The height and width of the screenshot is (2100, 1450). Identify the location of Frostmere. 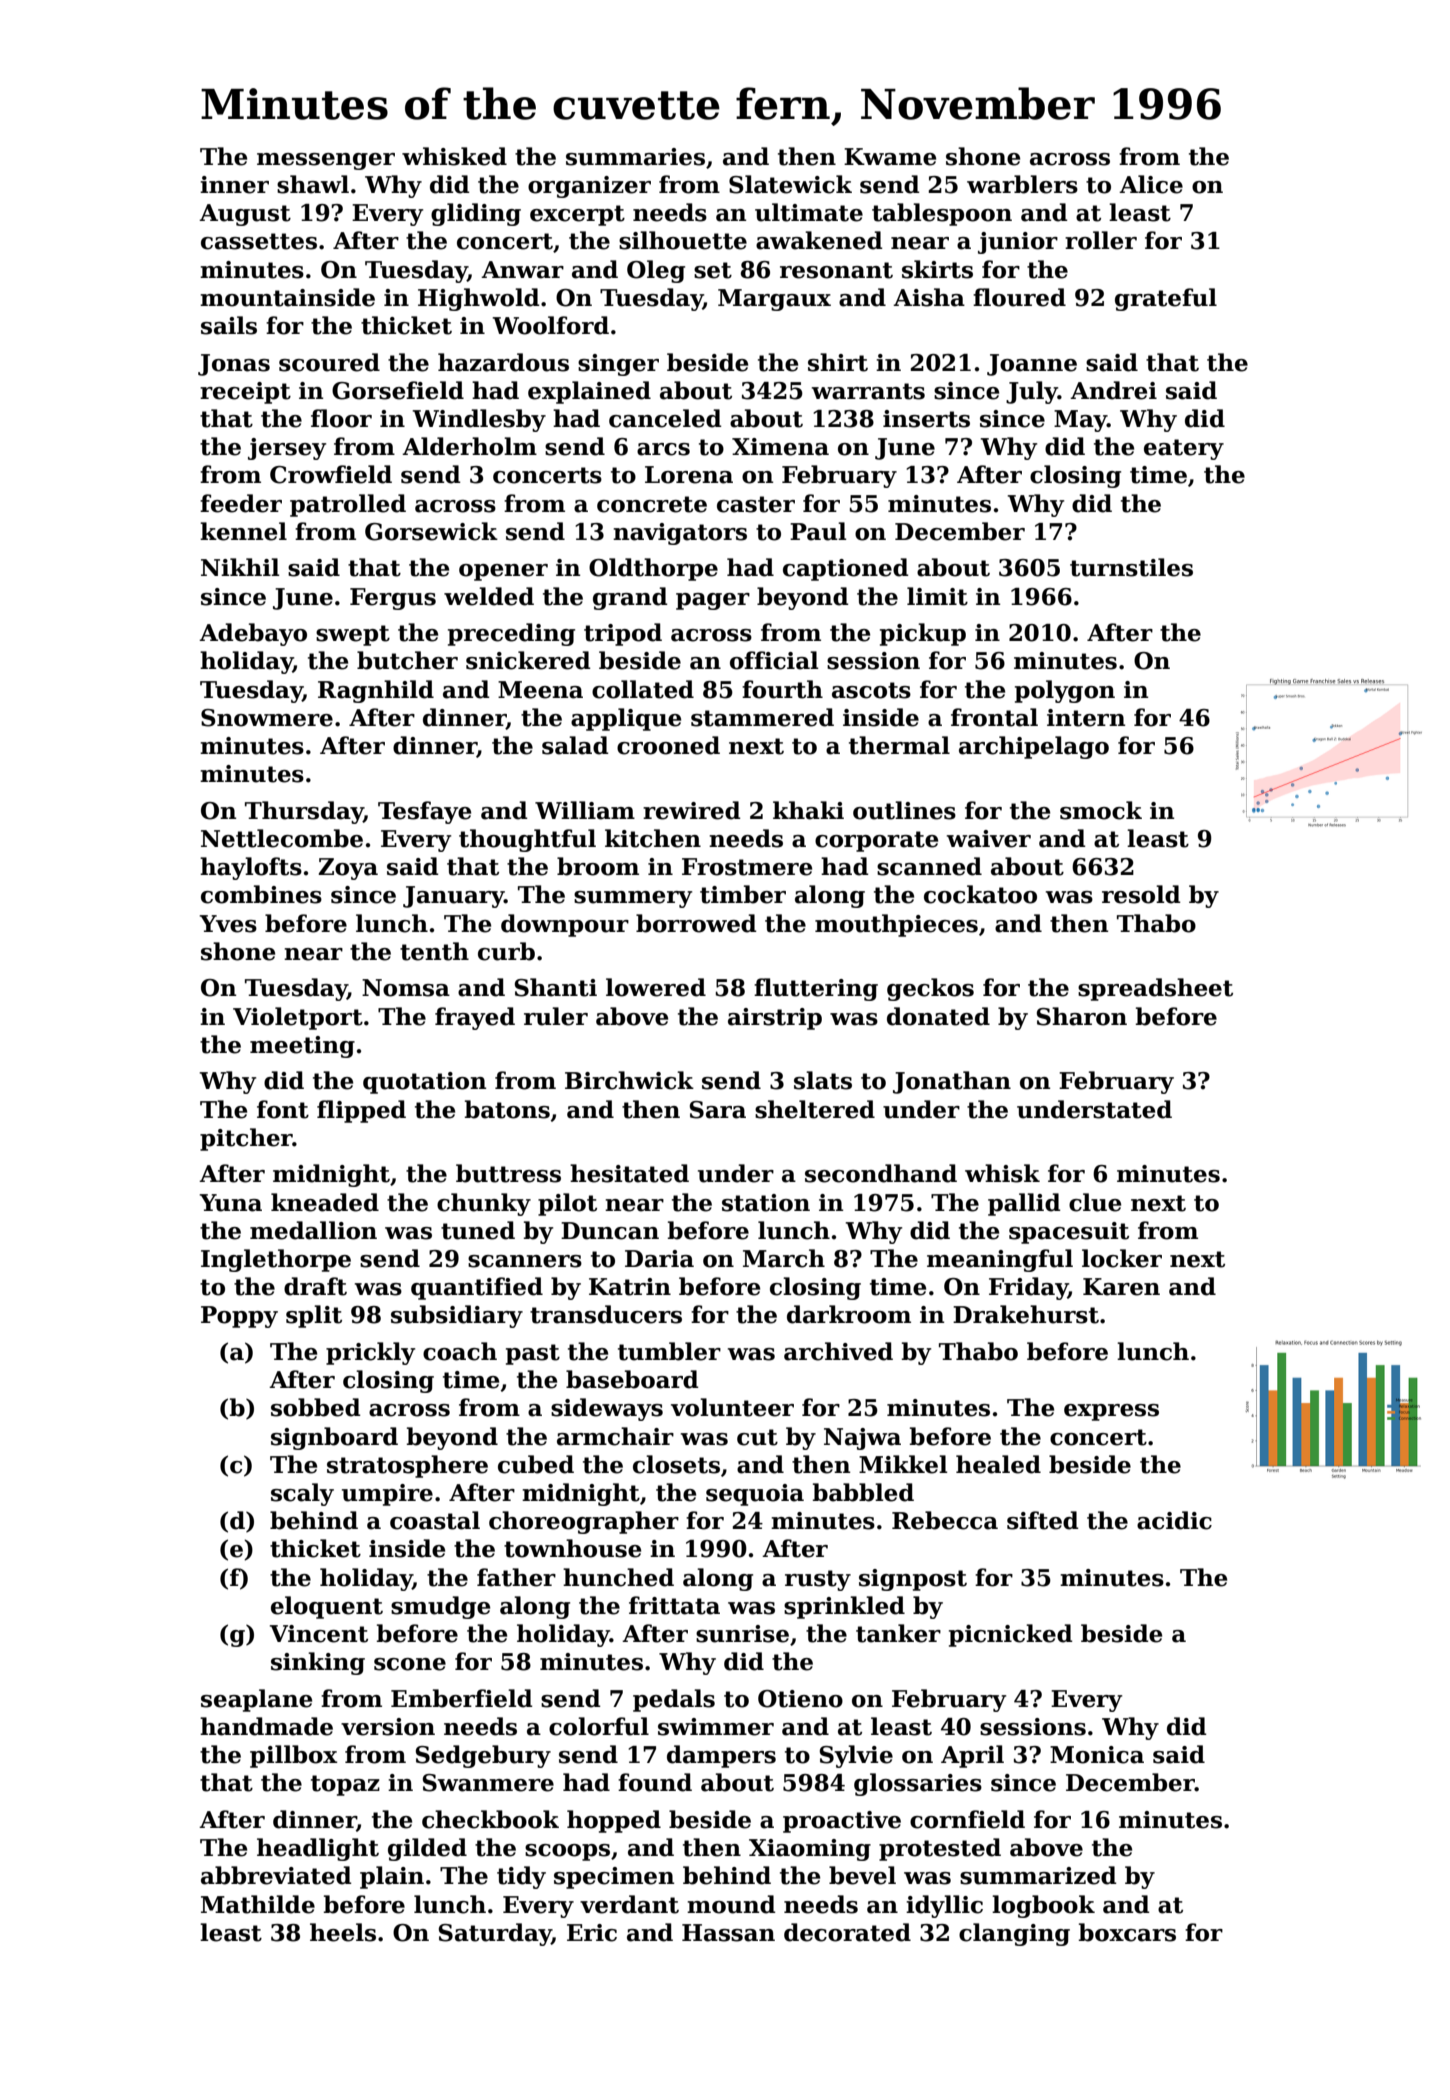
(747, 867).
